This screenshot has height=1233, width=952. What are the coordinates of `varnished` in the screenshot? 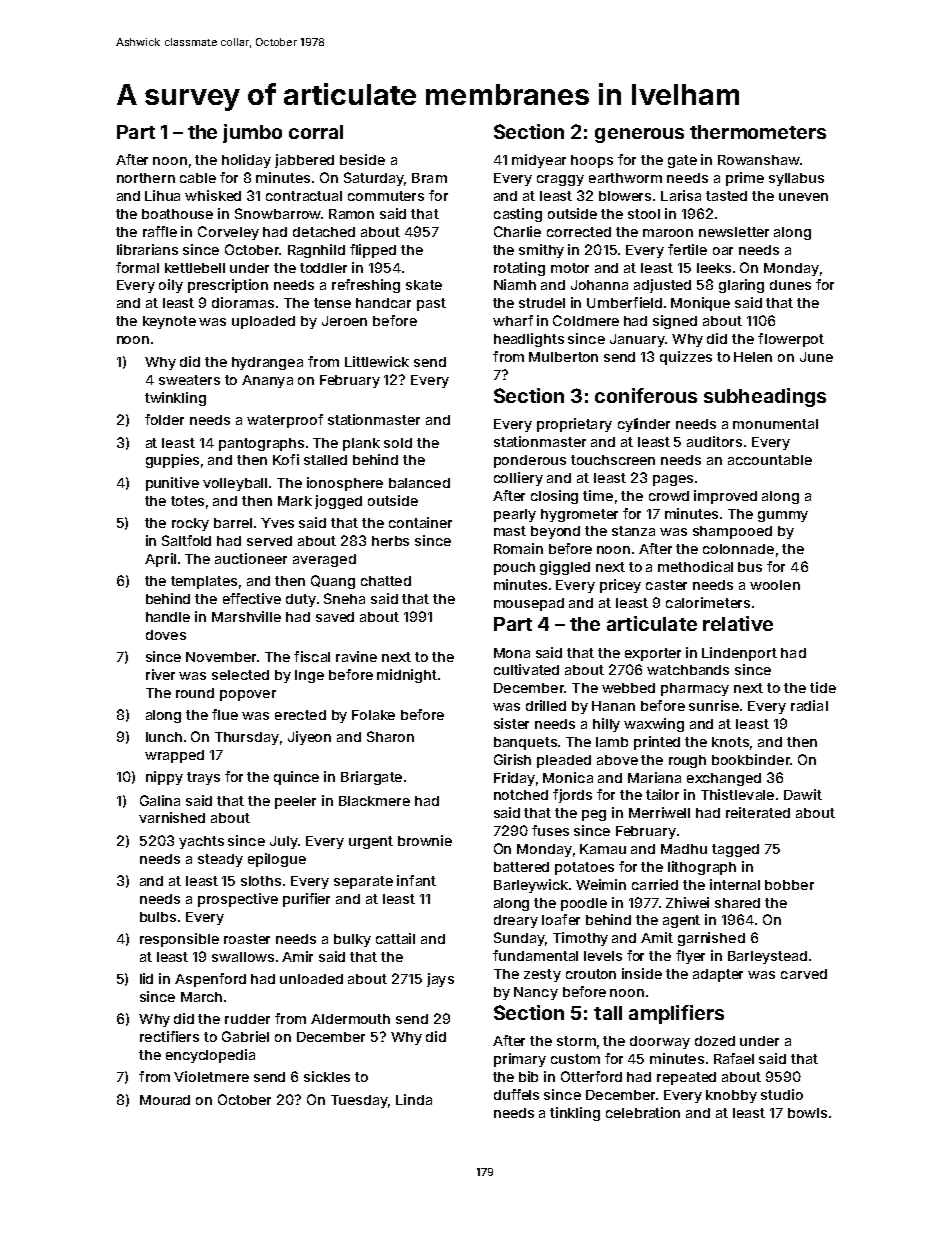 It's located at (172, 817).
